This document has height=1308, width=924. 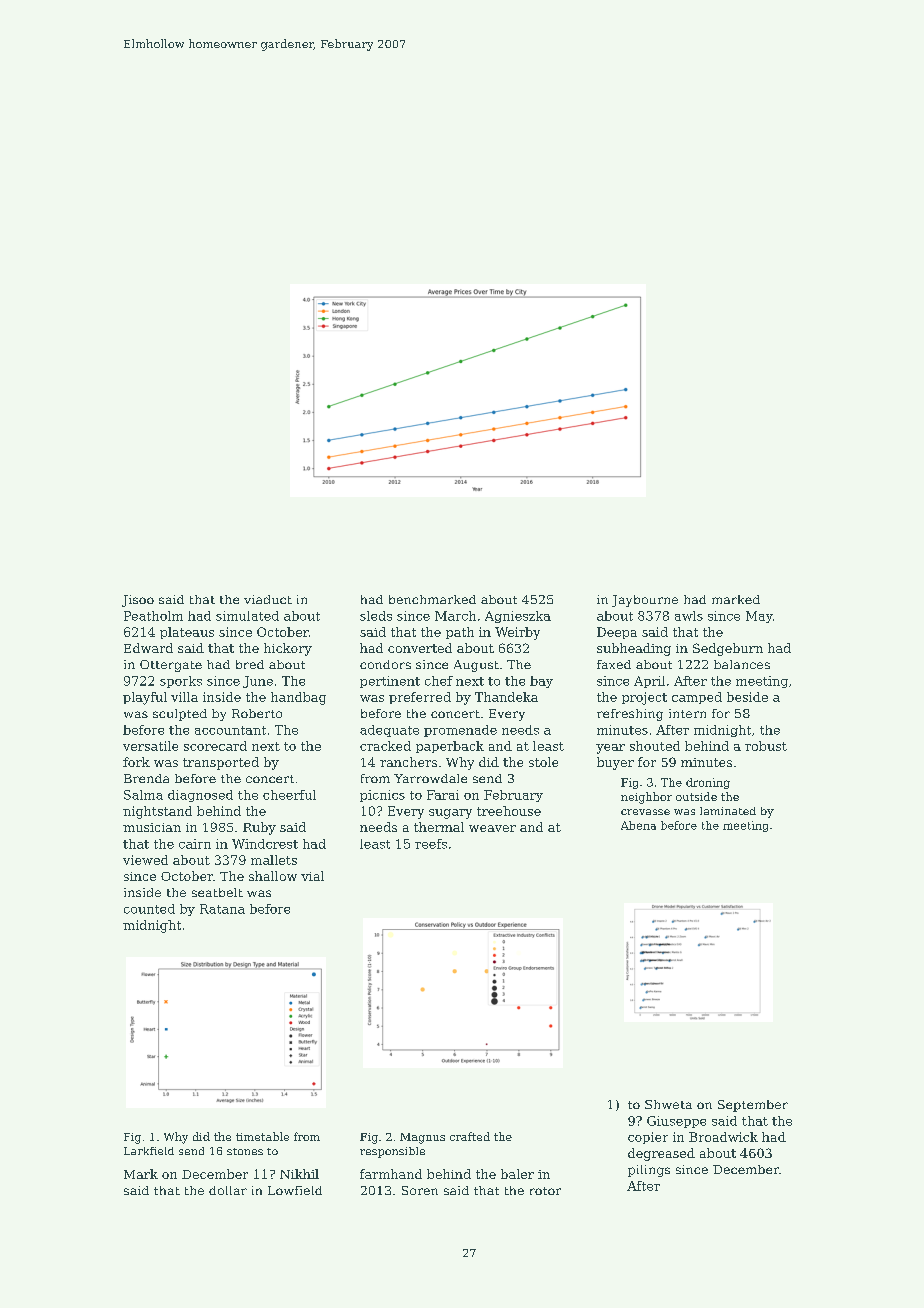 I want to click on Ratana, so click(x=222, y=909).
